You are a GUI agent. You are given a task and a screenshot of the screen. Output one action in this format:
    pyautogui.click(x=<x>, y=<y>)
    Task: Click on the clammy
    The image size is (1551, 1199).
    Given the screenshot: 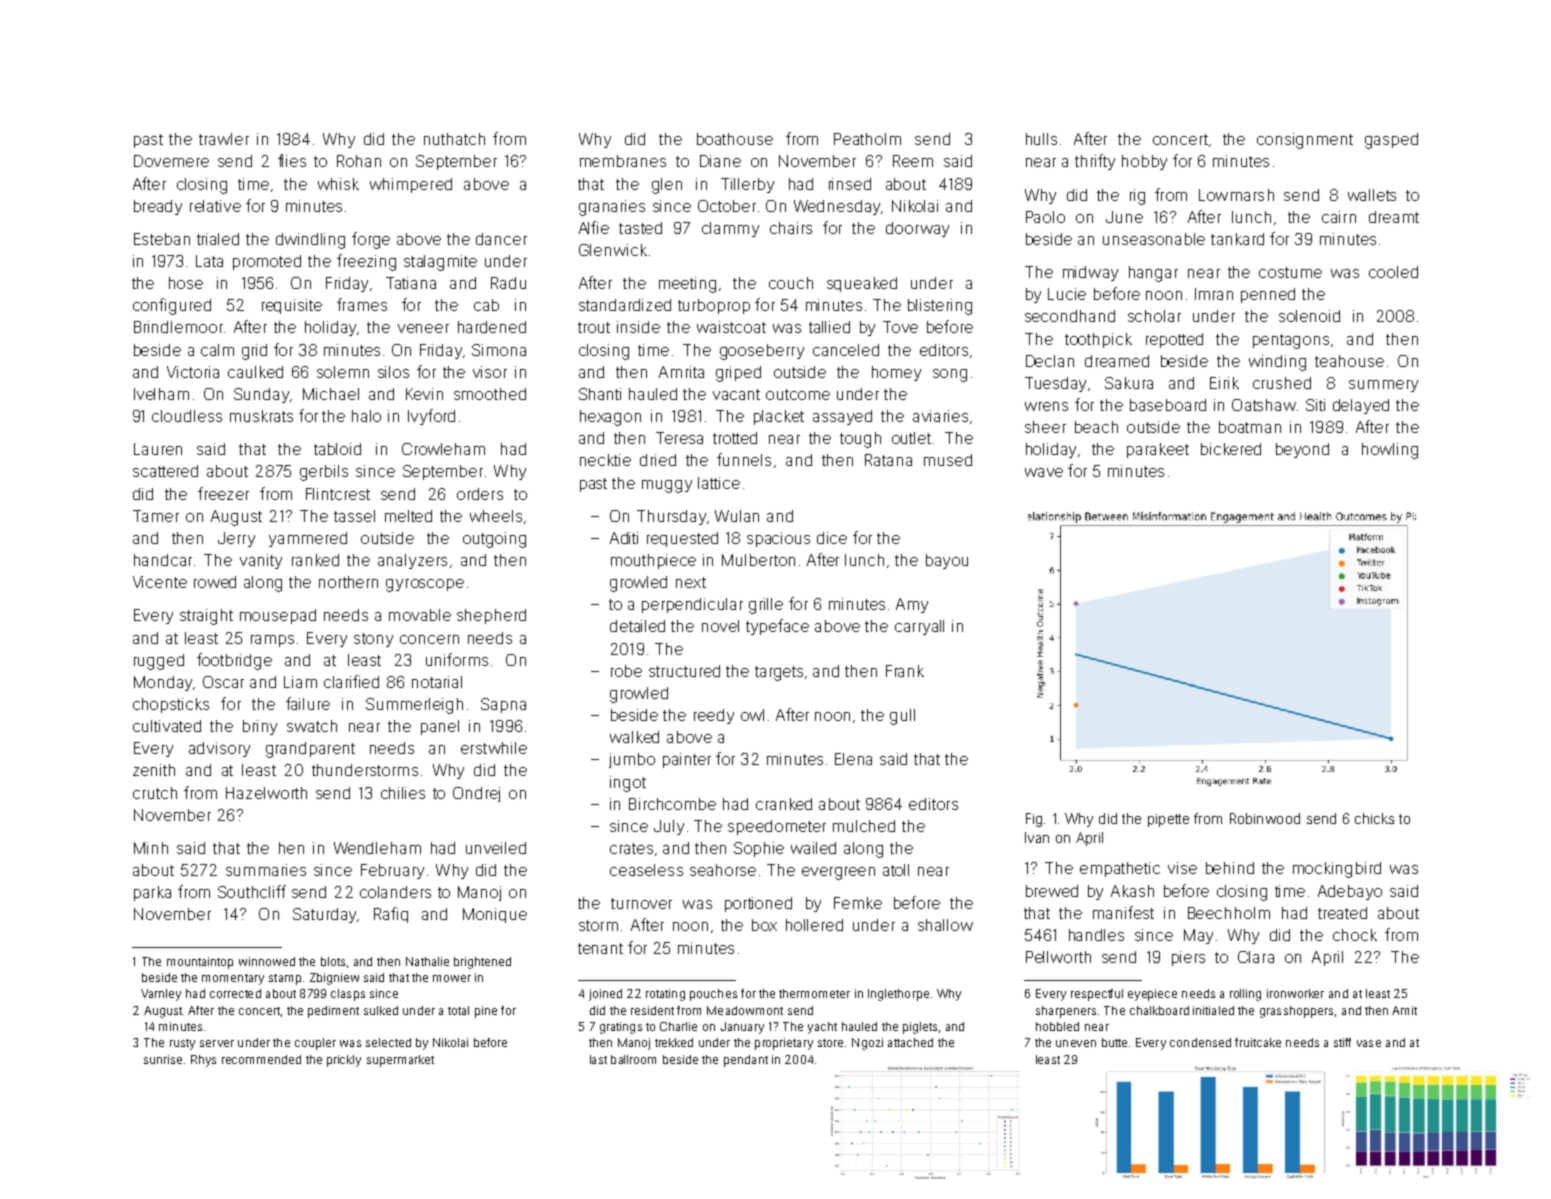 What is the action you would take?
    pyautogui.click(x=730, y=229)
